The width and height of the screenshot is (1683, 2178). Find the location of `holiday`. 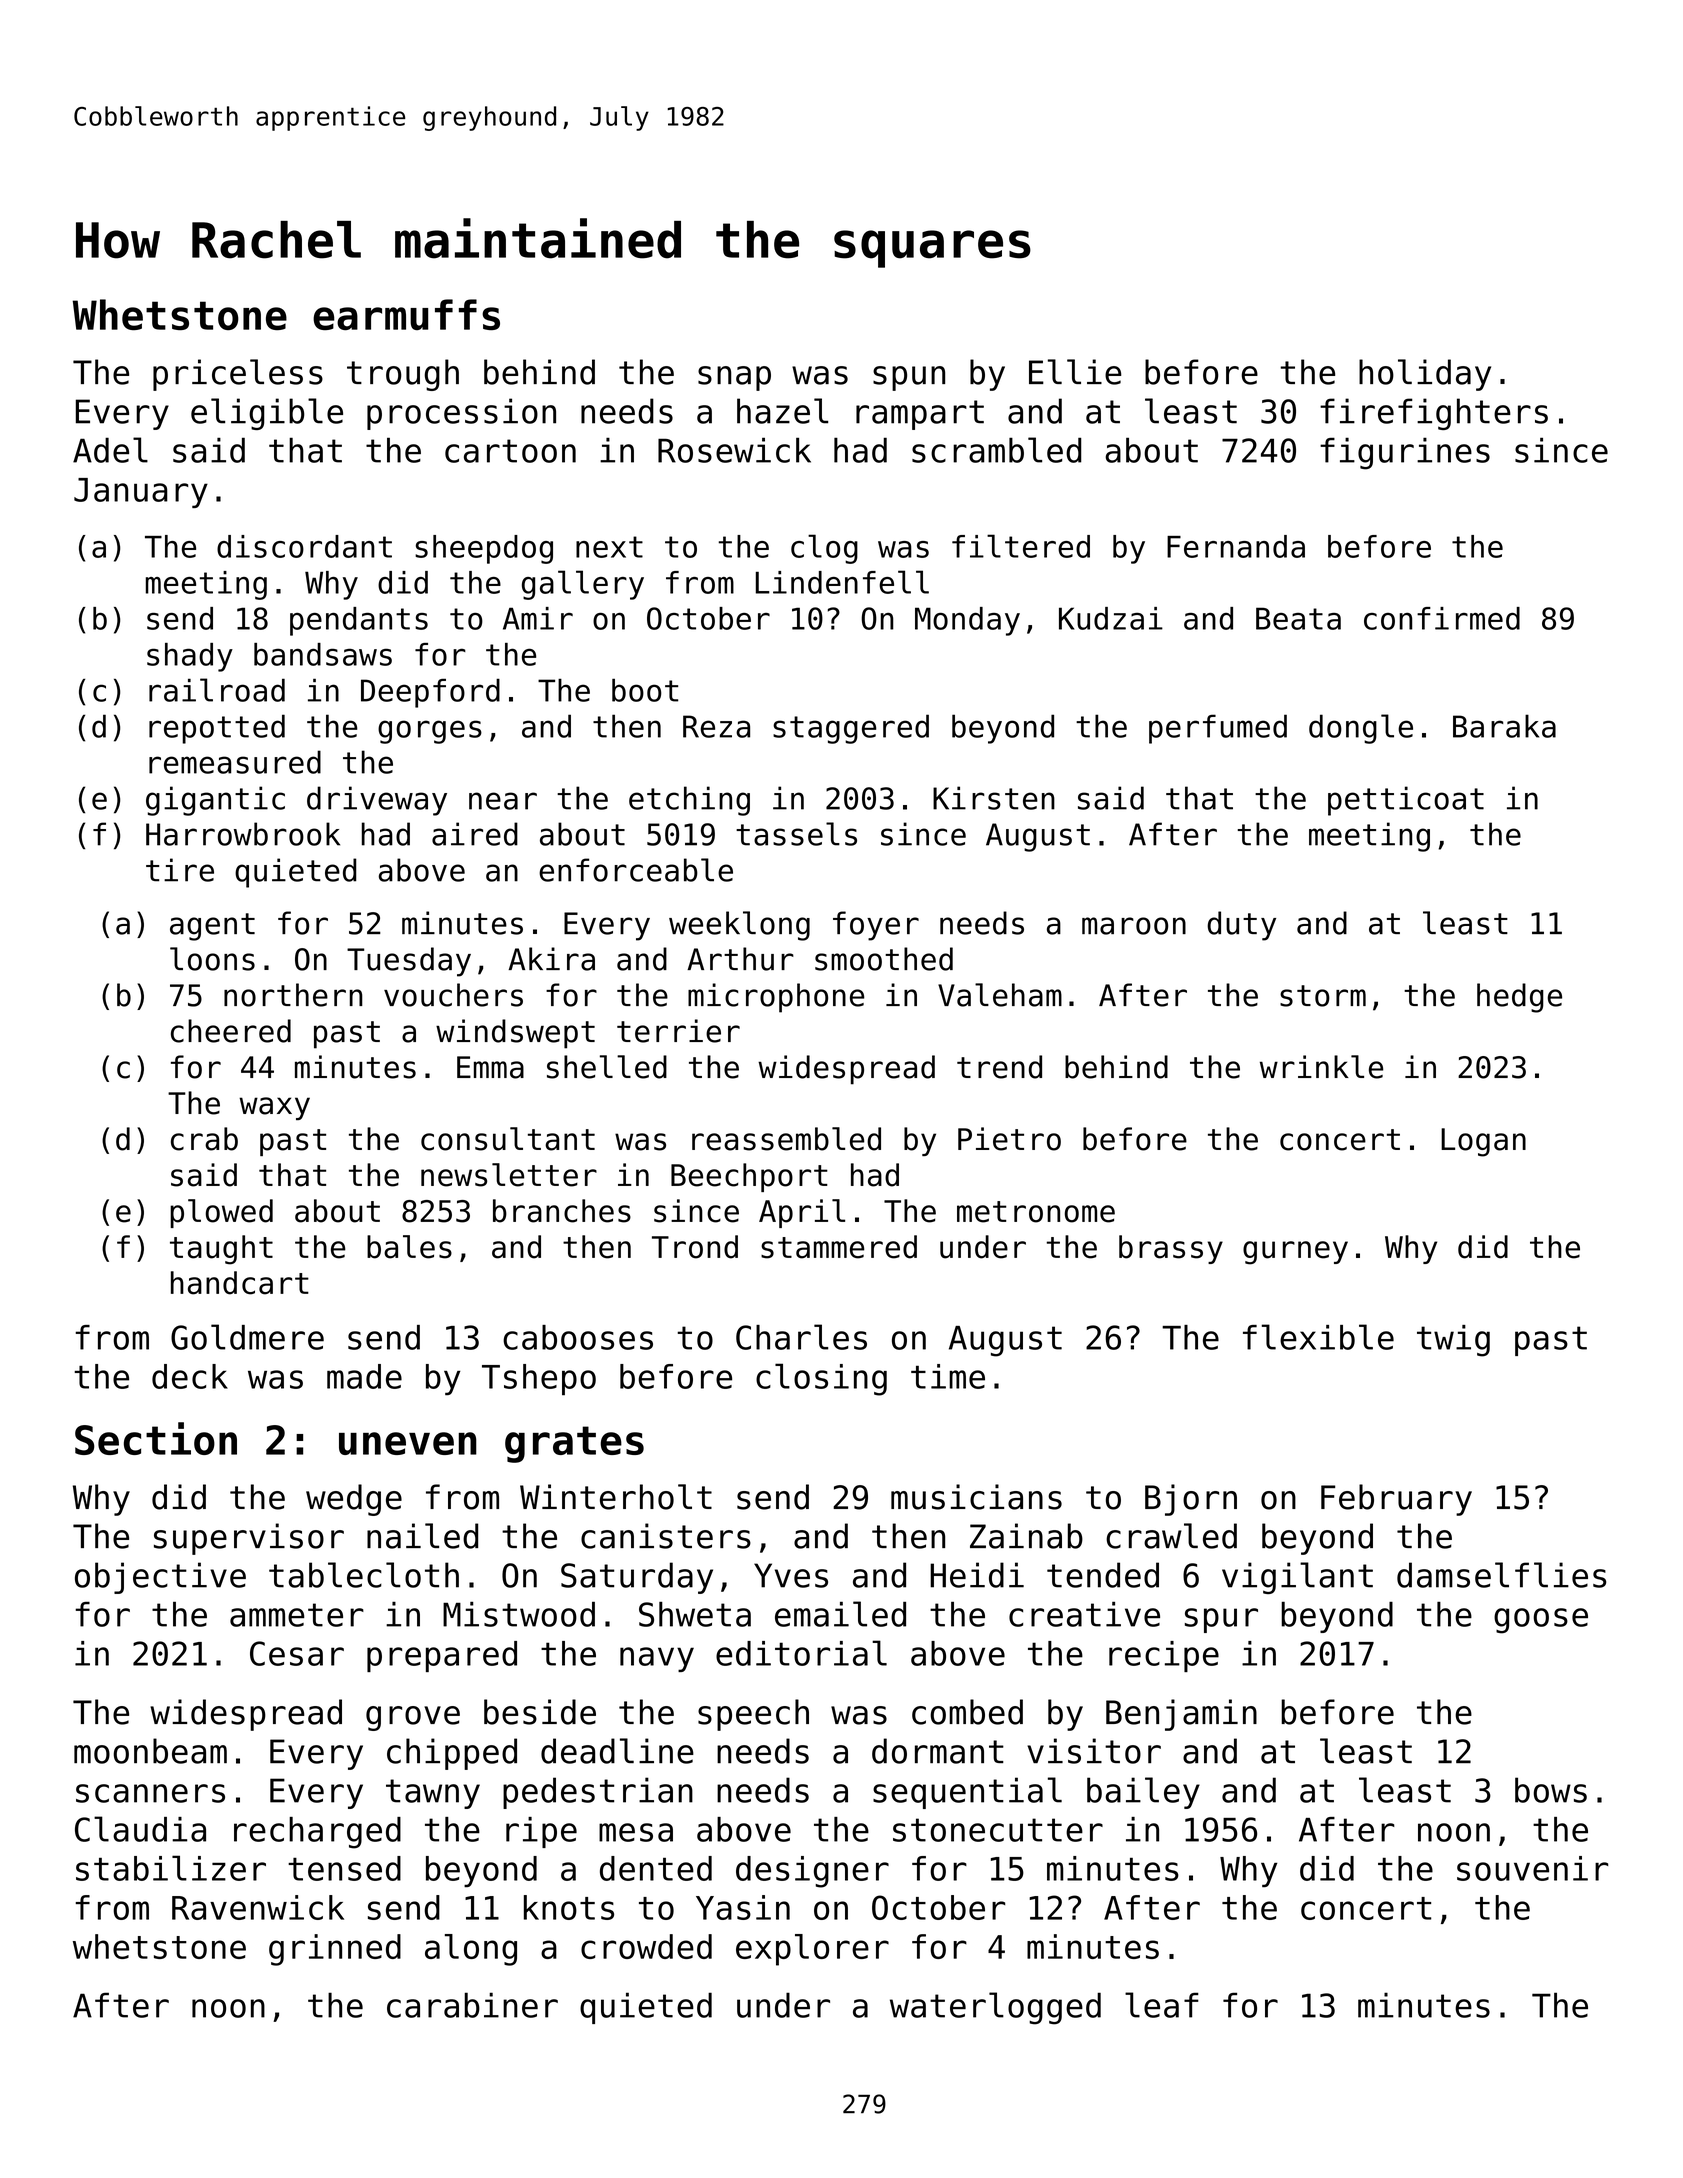

holiday is located at coordinates (1425, 375).
